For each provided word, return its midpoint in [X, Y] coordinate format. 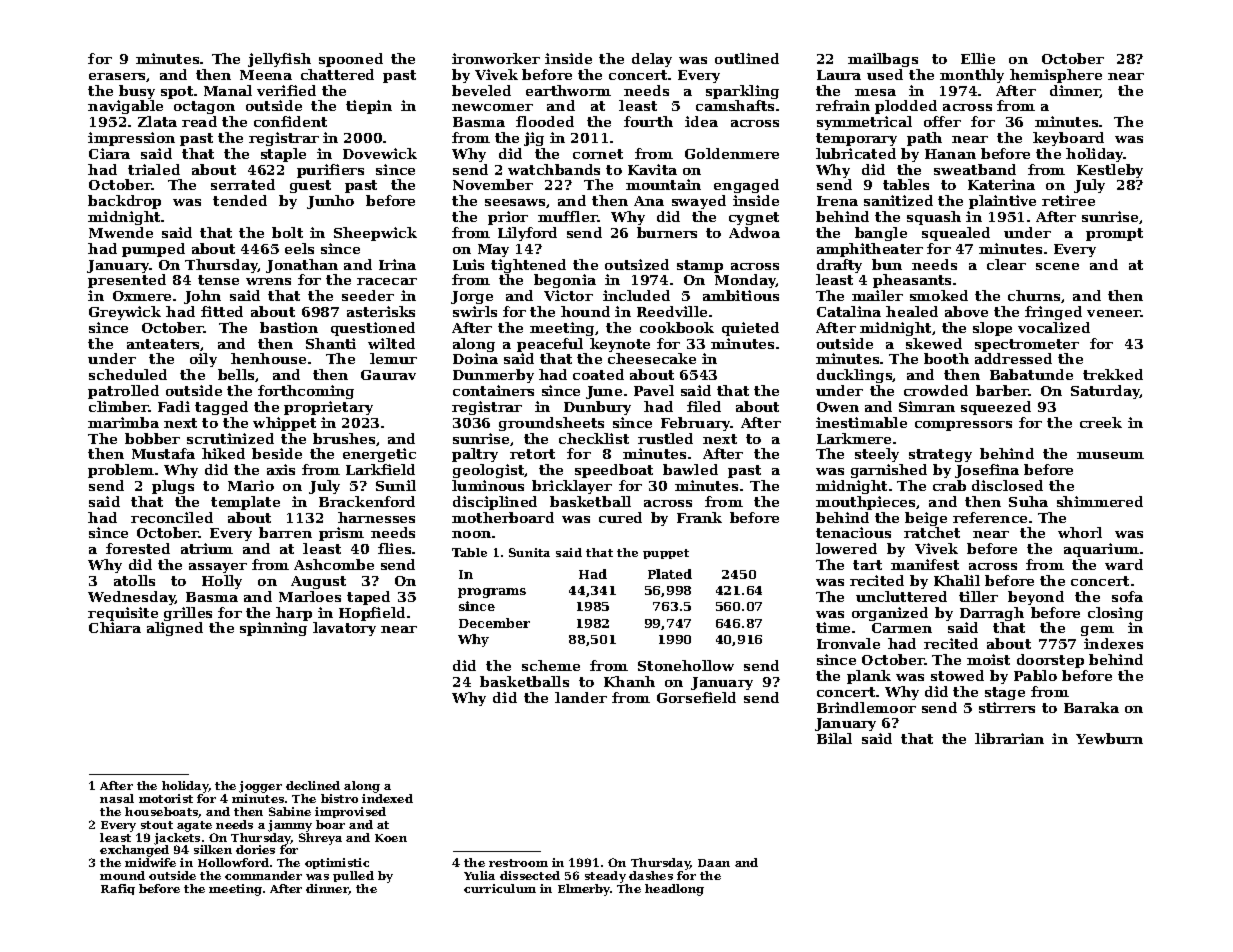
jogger [260, 787]
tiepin [369, 107]
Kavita [652, 169]
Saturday [1105, 392]
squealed [956, 234]
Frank [699, 517]
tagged [221, 408]
